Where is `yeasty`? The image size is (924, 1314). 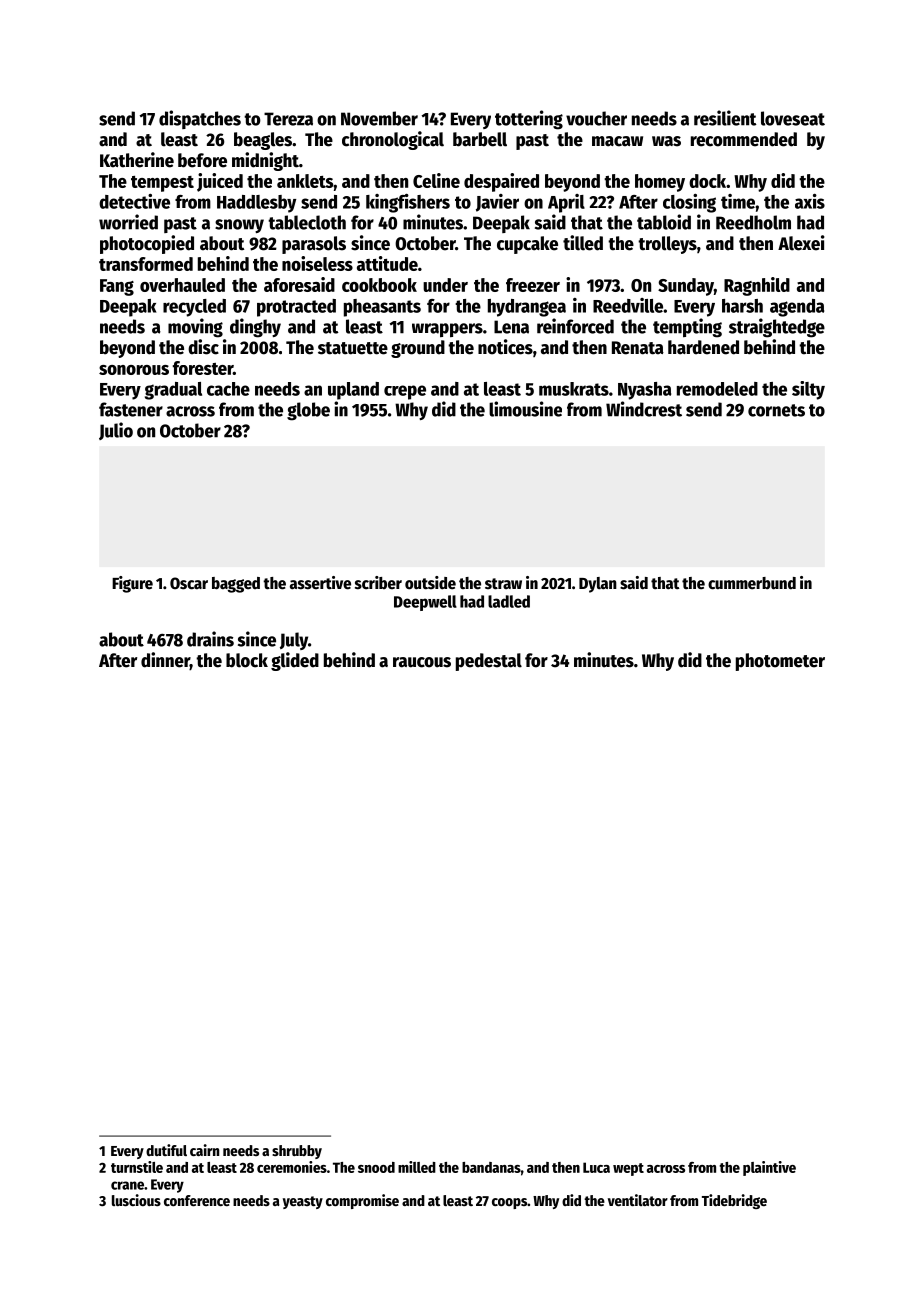
yeasty is located at coordinates (303, 1202).
